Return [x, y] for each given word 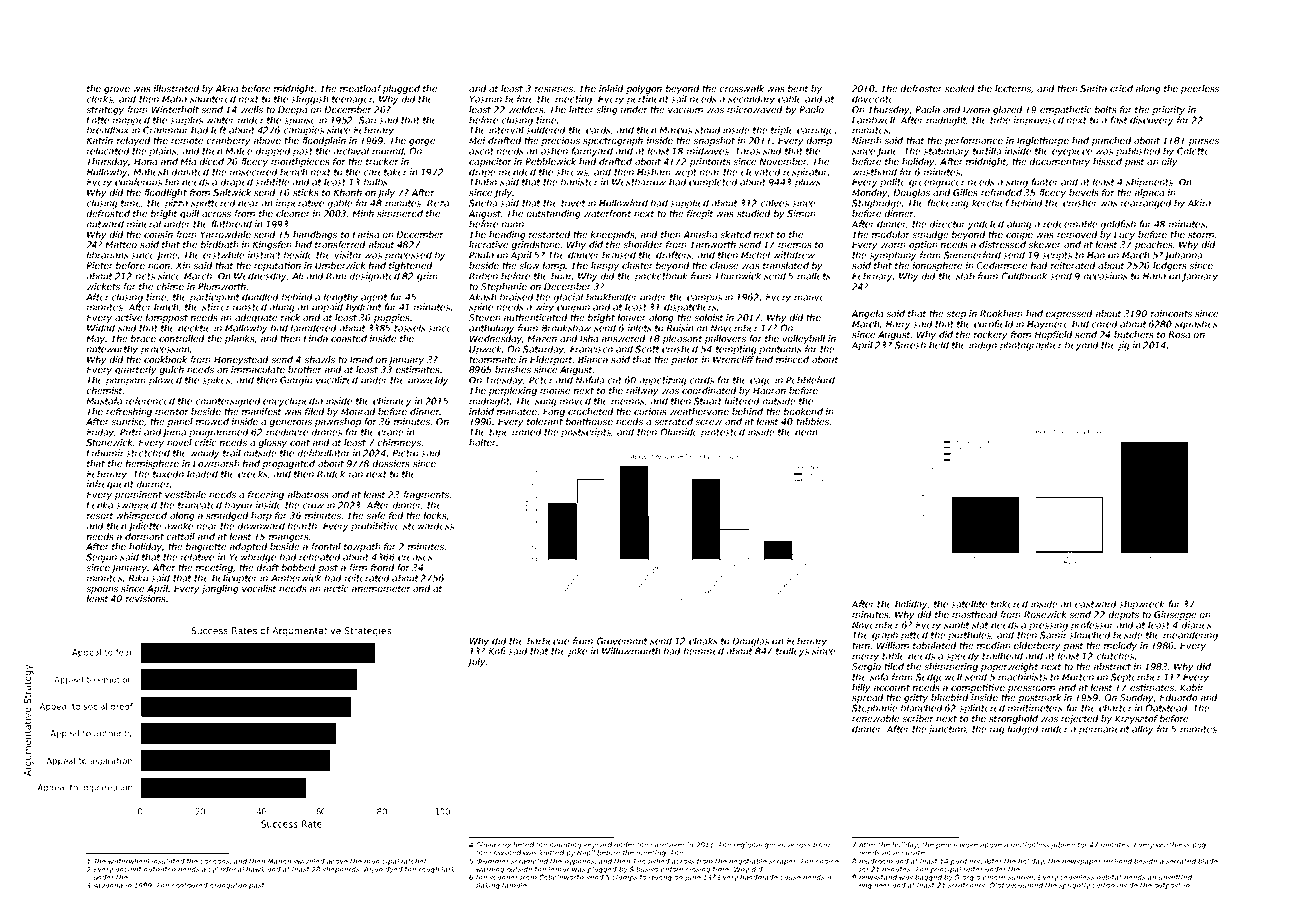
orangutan [228, 886]
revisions [146, 598]
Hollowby [107, 173]
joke [577, 652]
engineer [874, 886]
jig [1124, 346]
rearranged [1146, 204]
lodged [1023, 730]
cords [702, 380]
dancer [583, 255]
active [128, 317]
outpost [1167, 886]
